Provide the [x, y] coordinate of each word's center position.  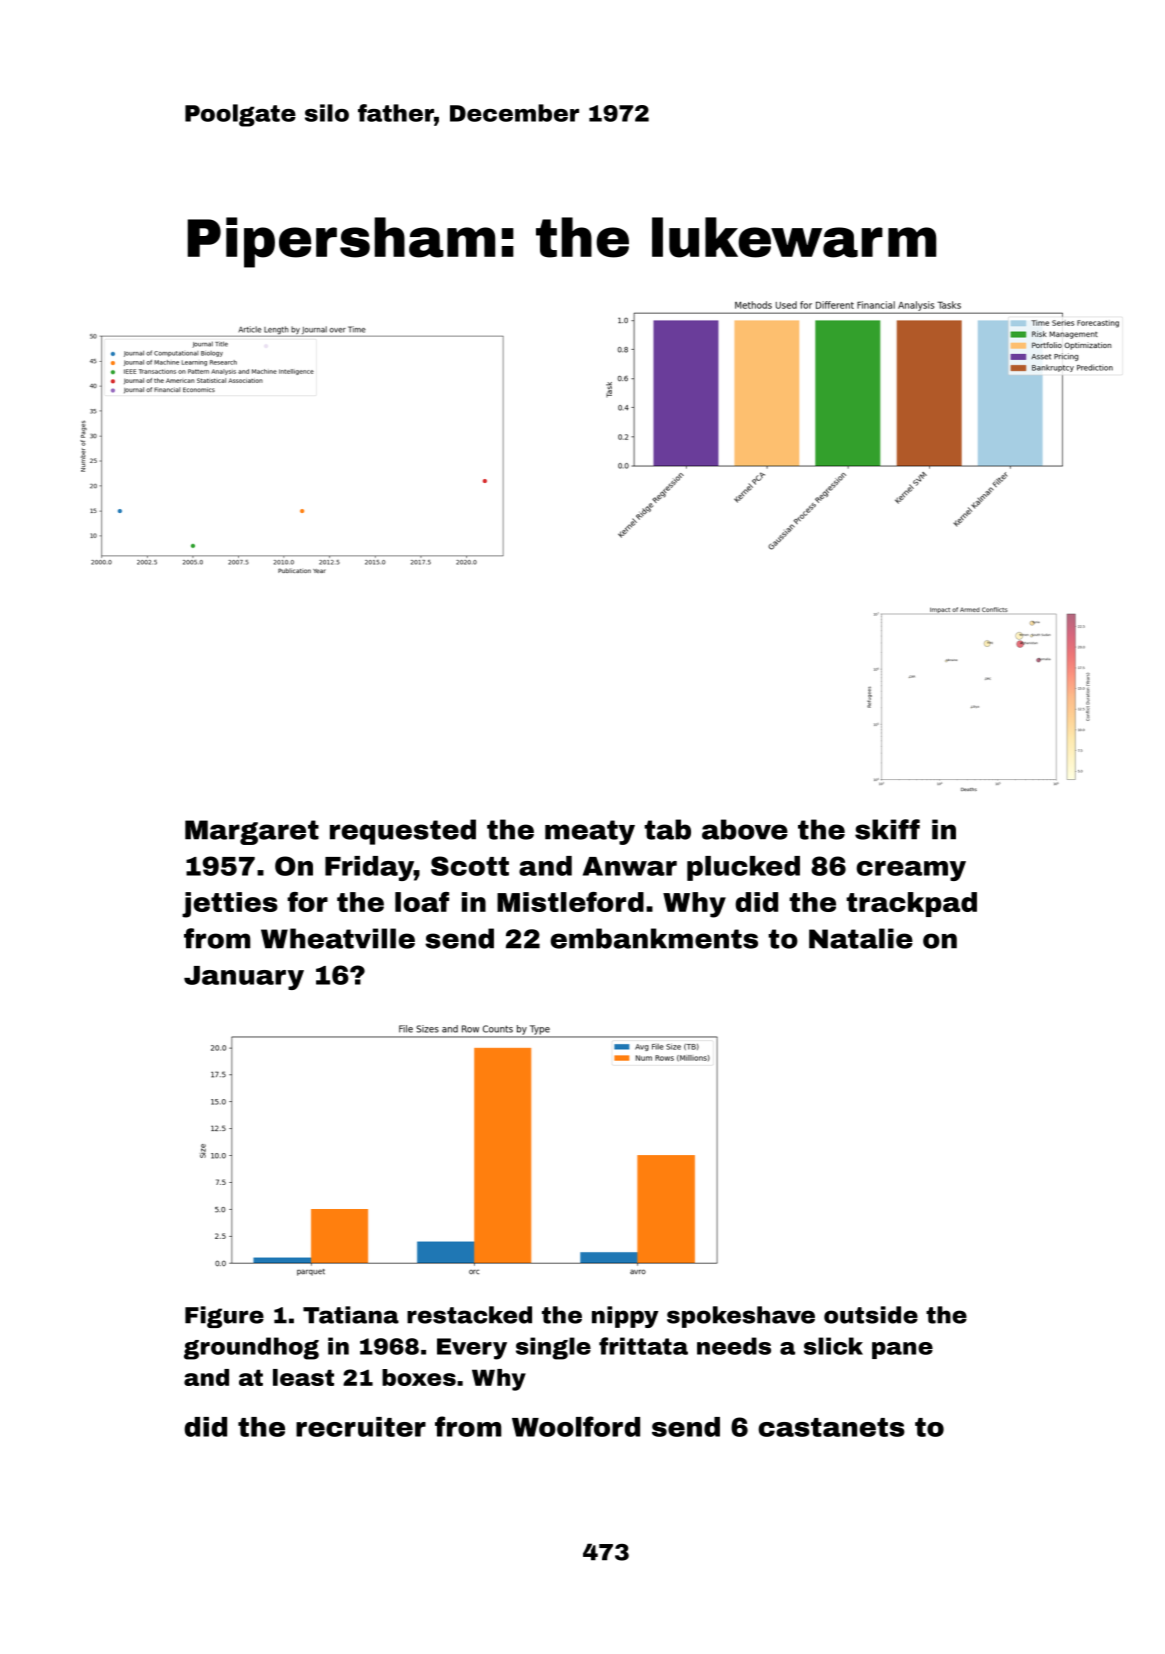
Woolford [576, 1426]
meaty [590, 832]
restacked [469, 1315]
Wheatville [338, 938]
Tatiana [351, 1315]
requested [403, 832]
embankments [654, 938]
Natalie [861, 938]
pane [902, 1350]
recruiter [361, 1427]
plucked [743, 868]
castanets [831, 1427]
